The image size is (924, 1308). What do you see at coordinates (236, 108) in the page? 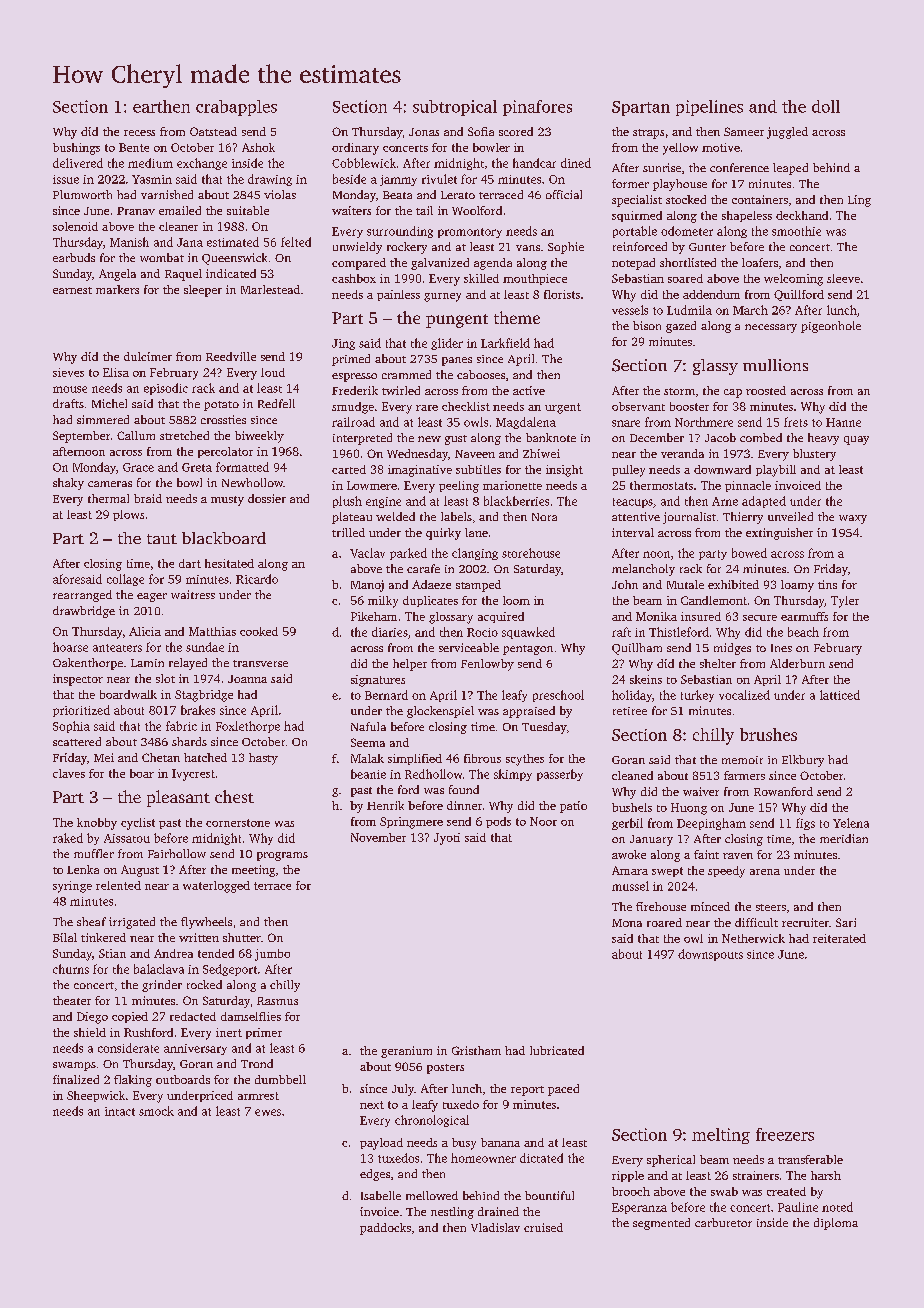
I see `crabapples` at bounding box center [236, 108].
